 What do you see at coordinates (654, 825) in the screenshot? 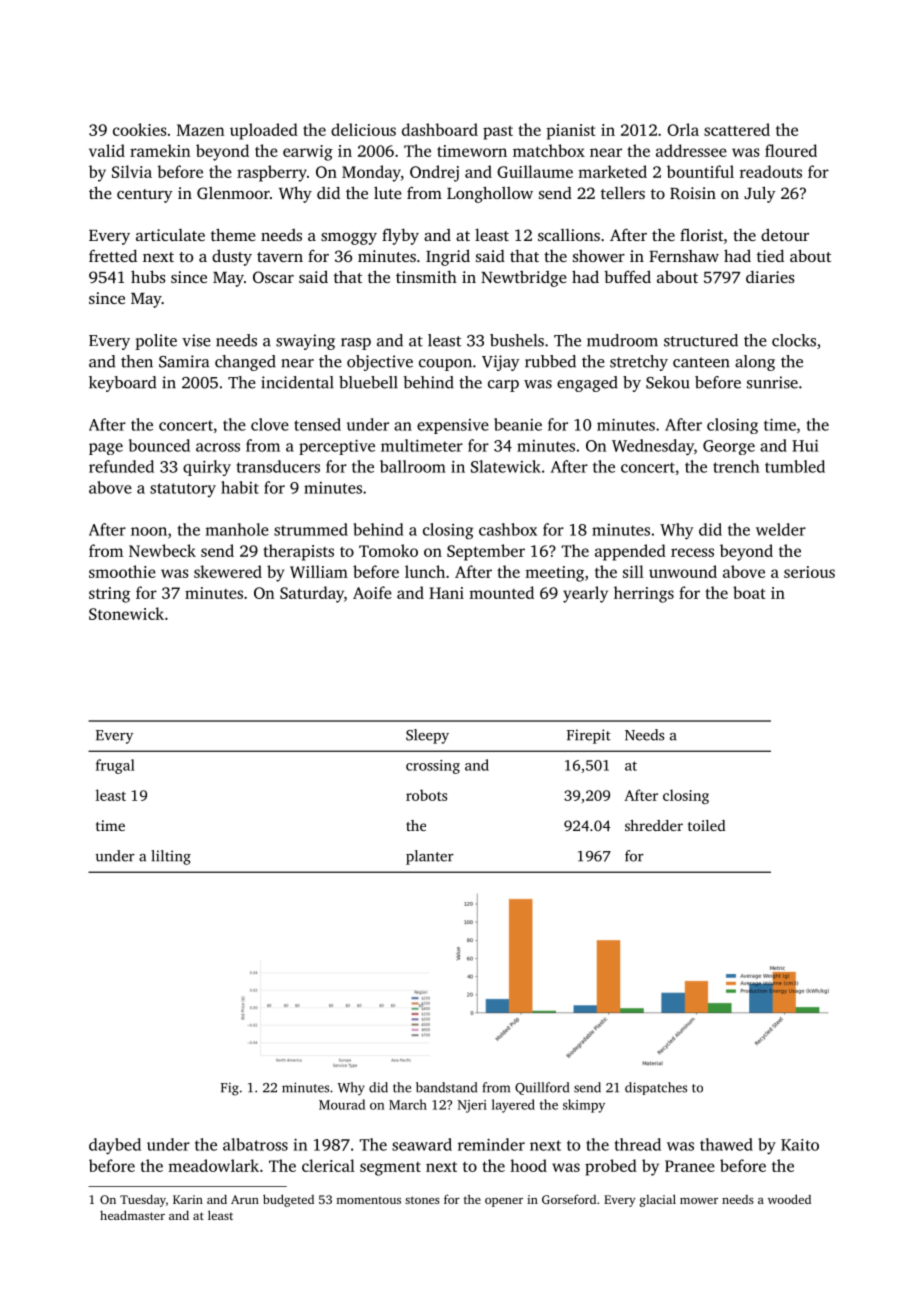
I see `shredder` at bounding box center [654, 825].
